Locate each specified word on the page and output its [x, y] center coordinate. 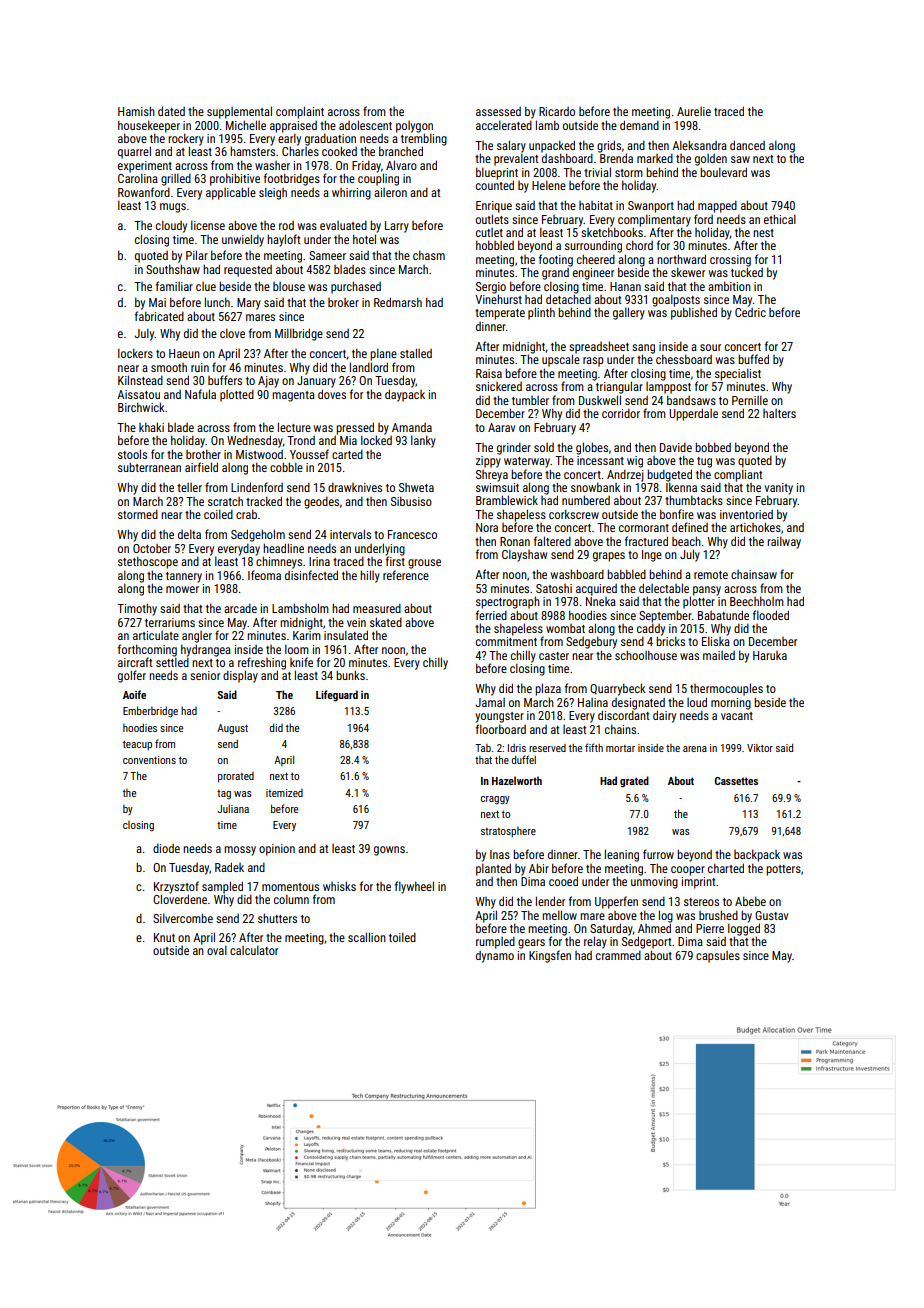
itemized [284, 793]
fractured [646, 541]
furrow [658, 854]
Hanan [625, 286]
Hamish [136, 111]
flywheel [414, 887]
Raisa [489, 373]
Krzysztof [176, 887]
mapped [717, 206]
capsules [718, 957]
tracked [264, 501]
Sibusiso [411, 501]
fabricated [159, 316]
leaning [622, 855]
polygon [414, 127]
